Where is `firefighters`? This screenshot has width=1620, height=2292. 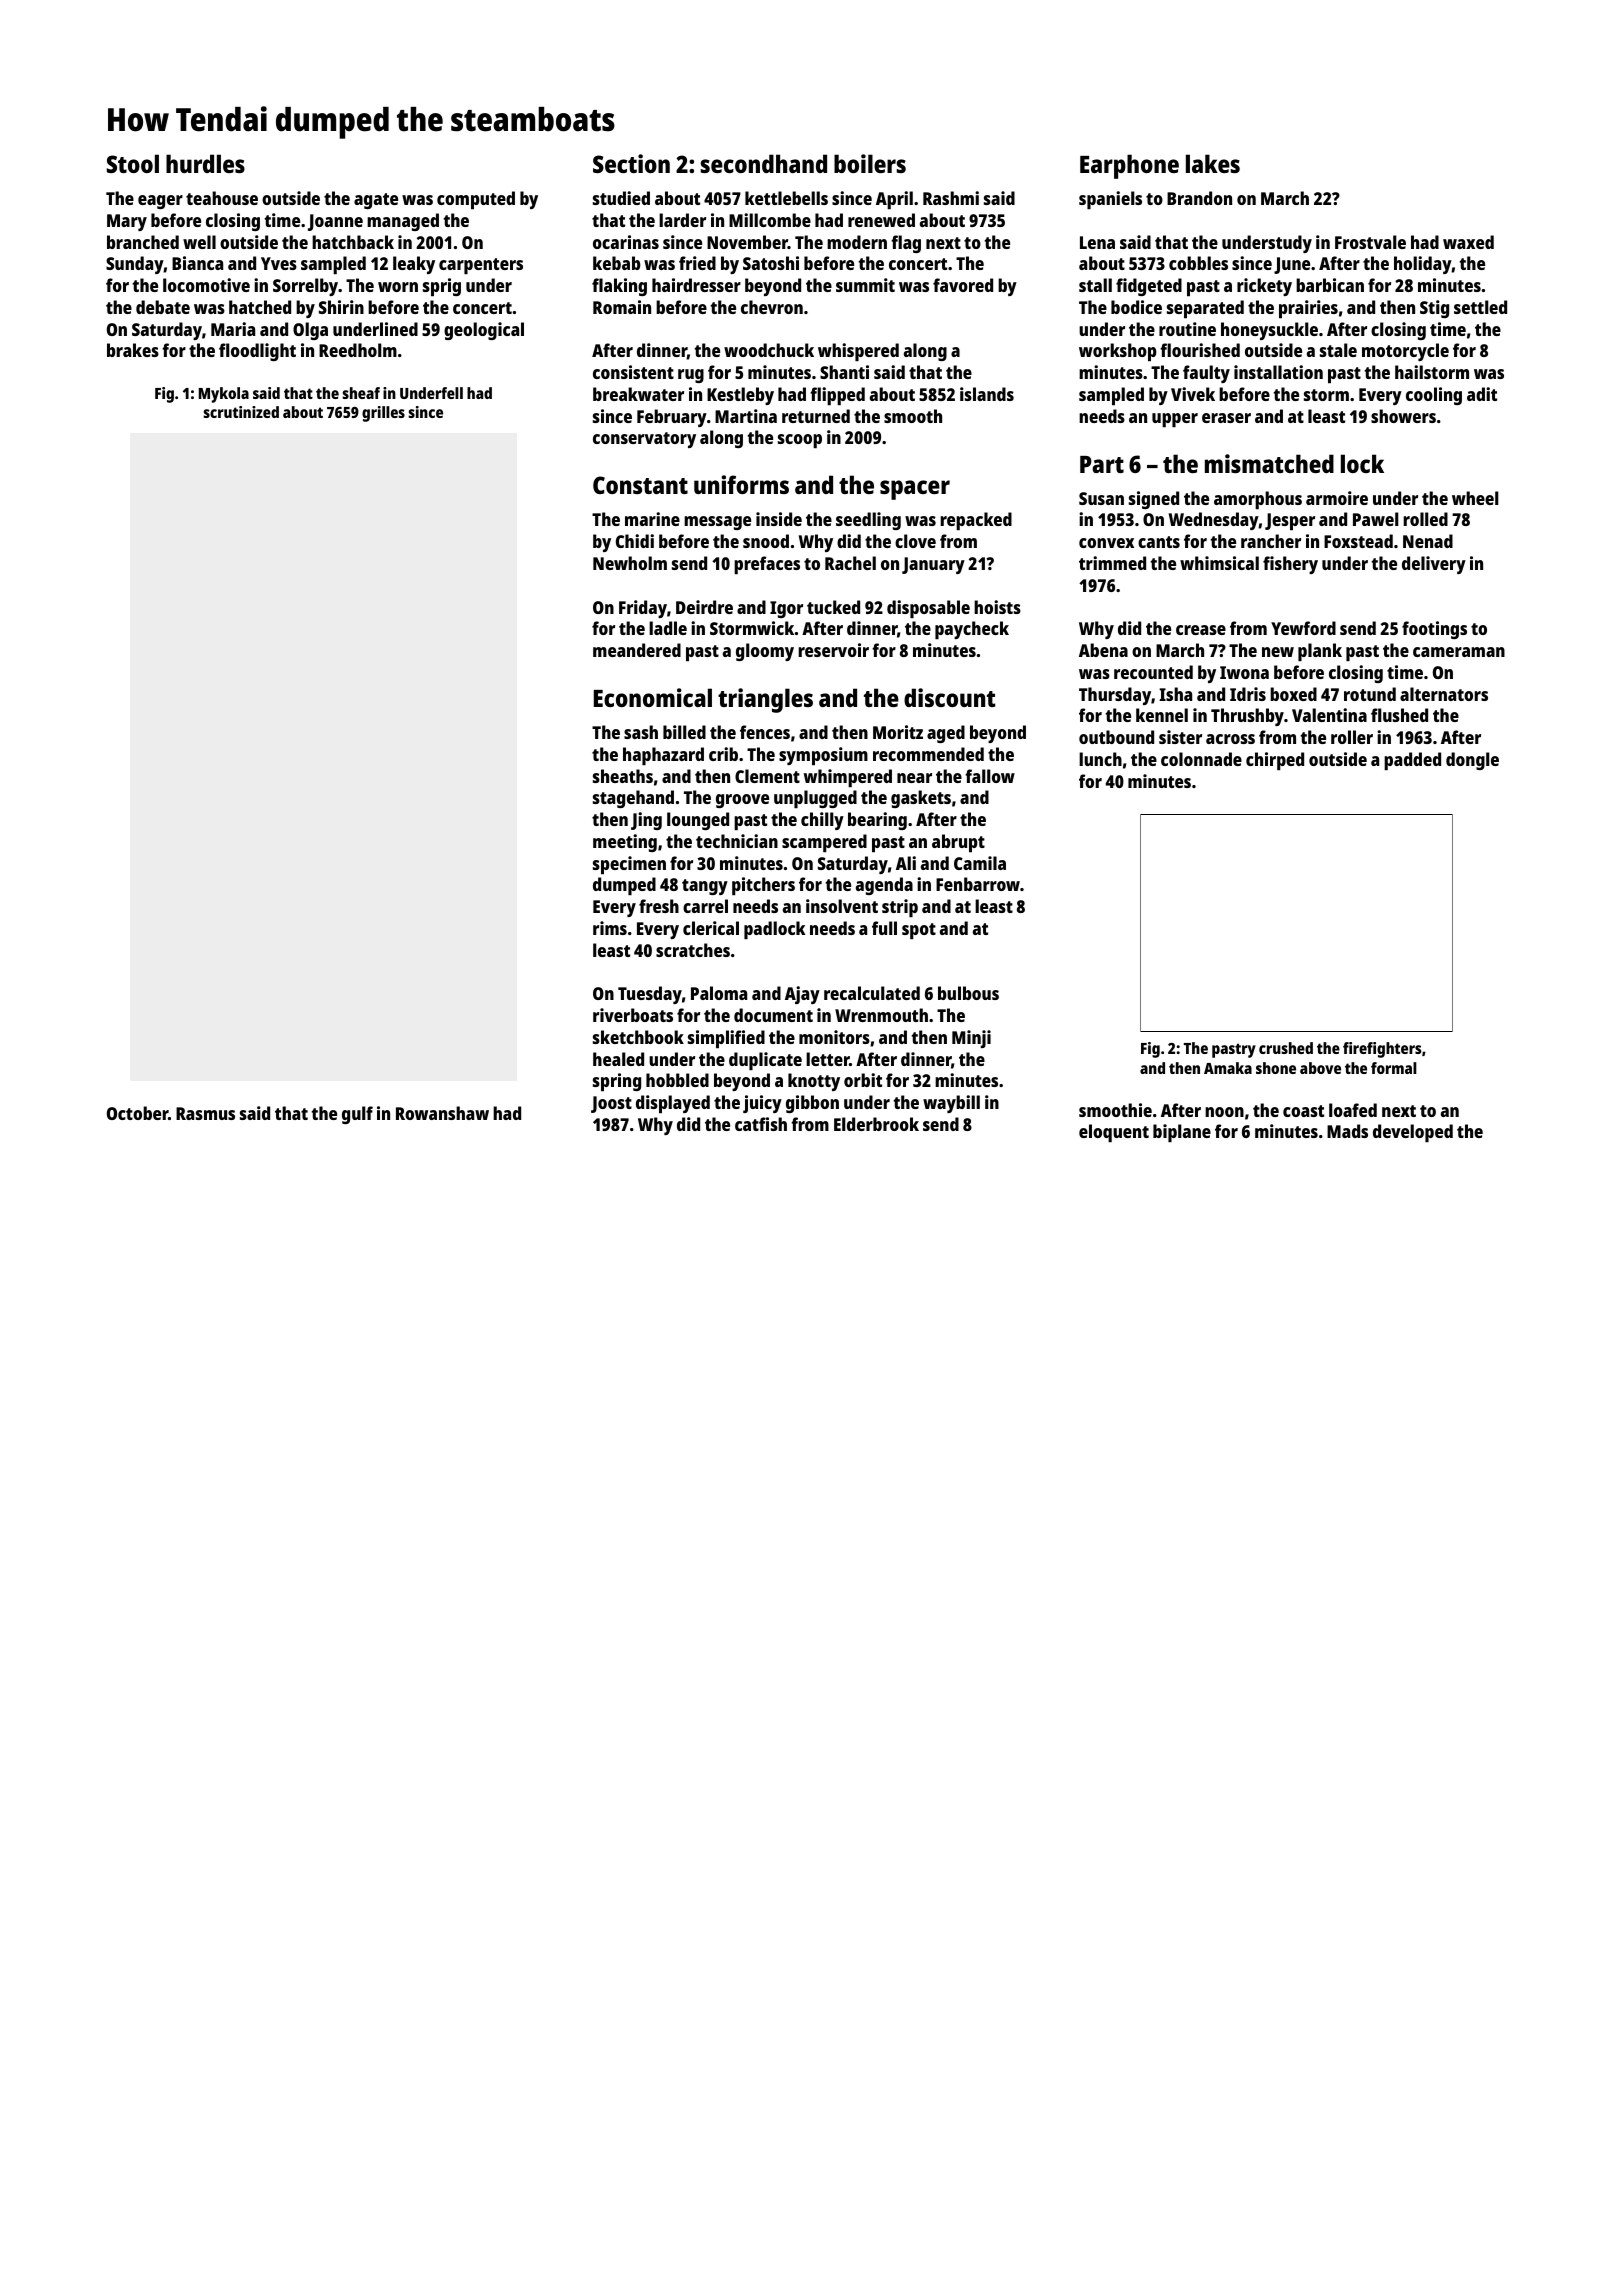 firefighters is located at coordinates (1382, 1050).
